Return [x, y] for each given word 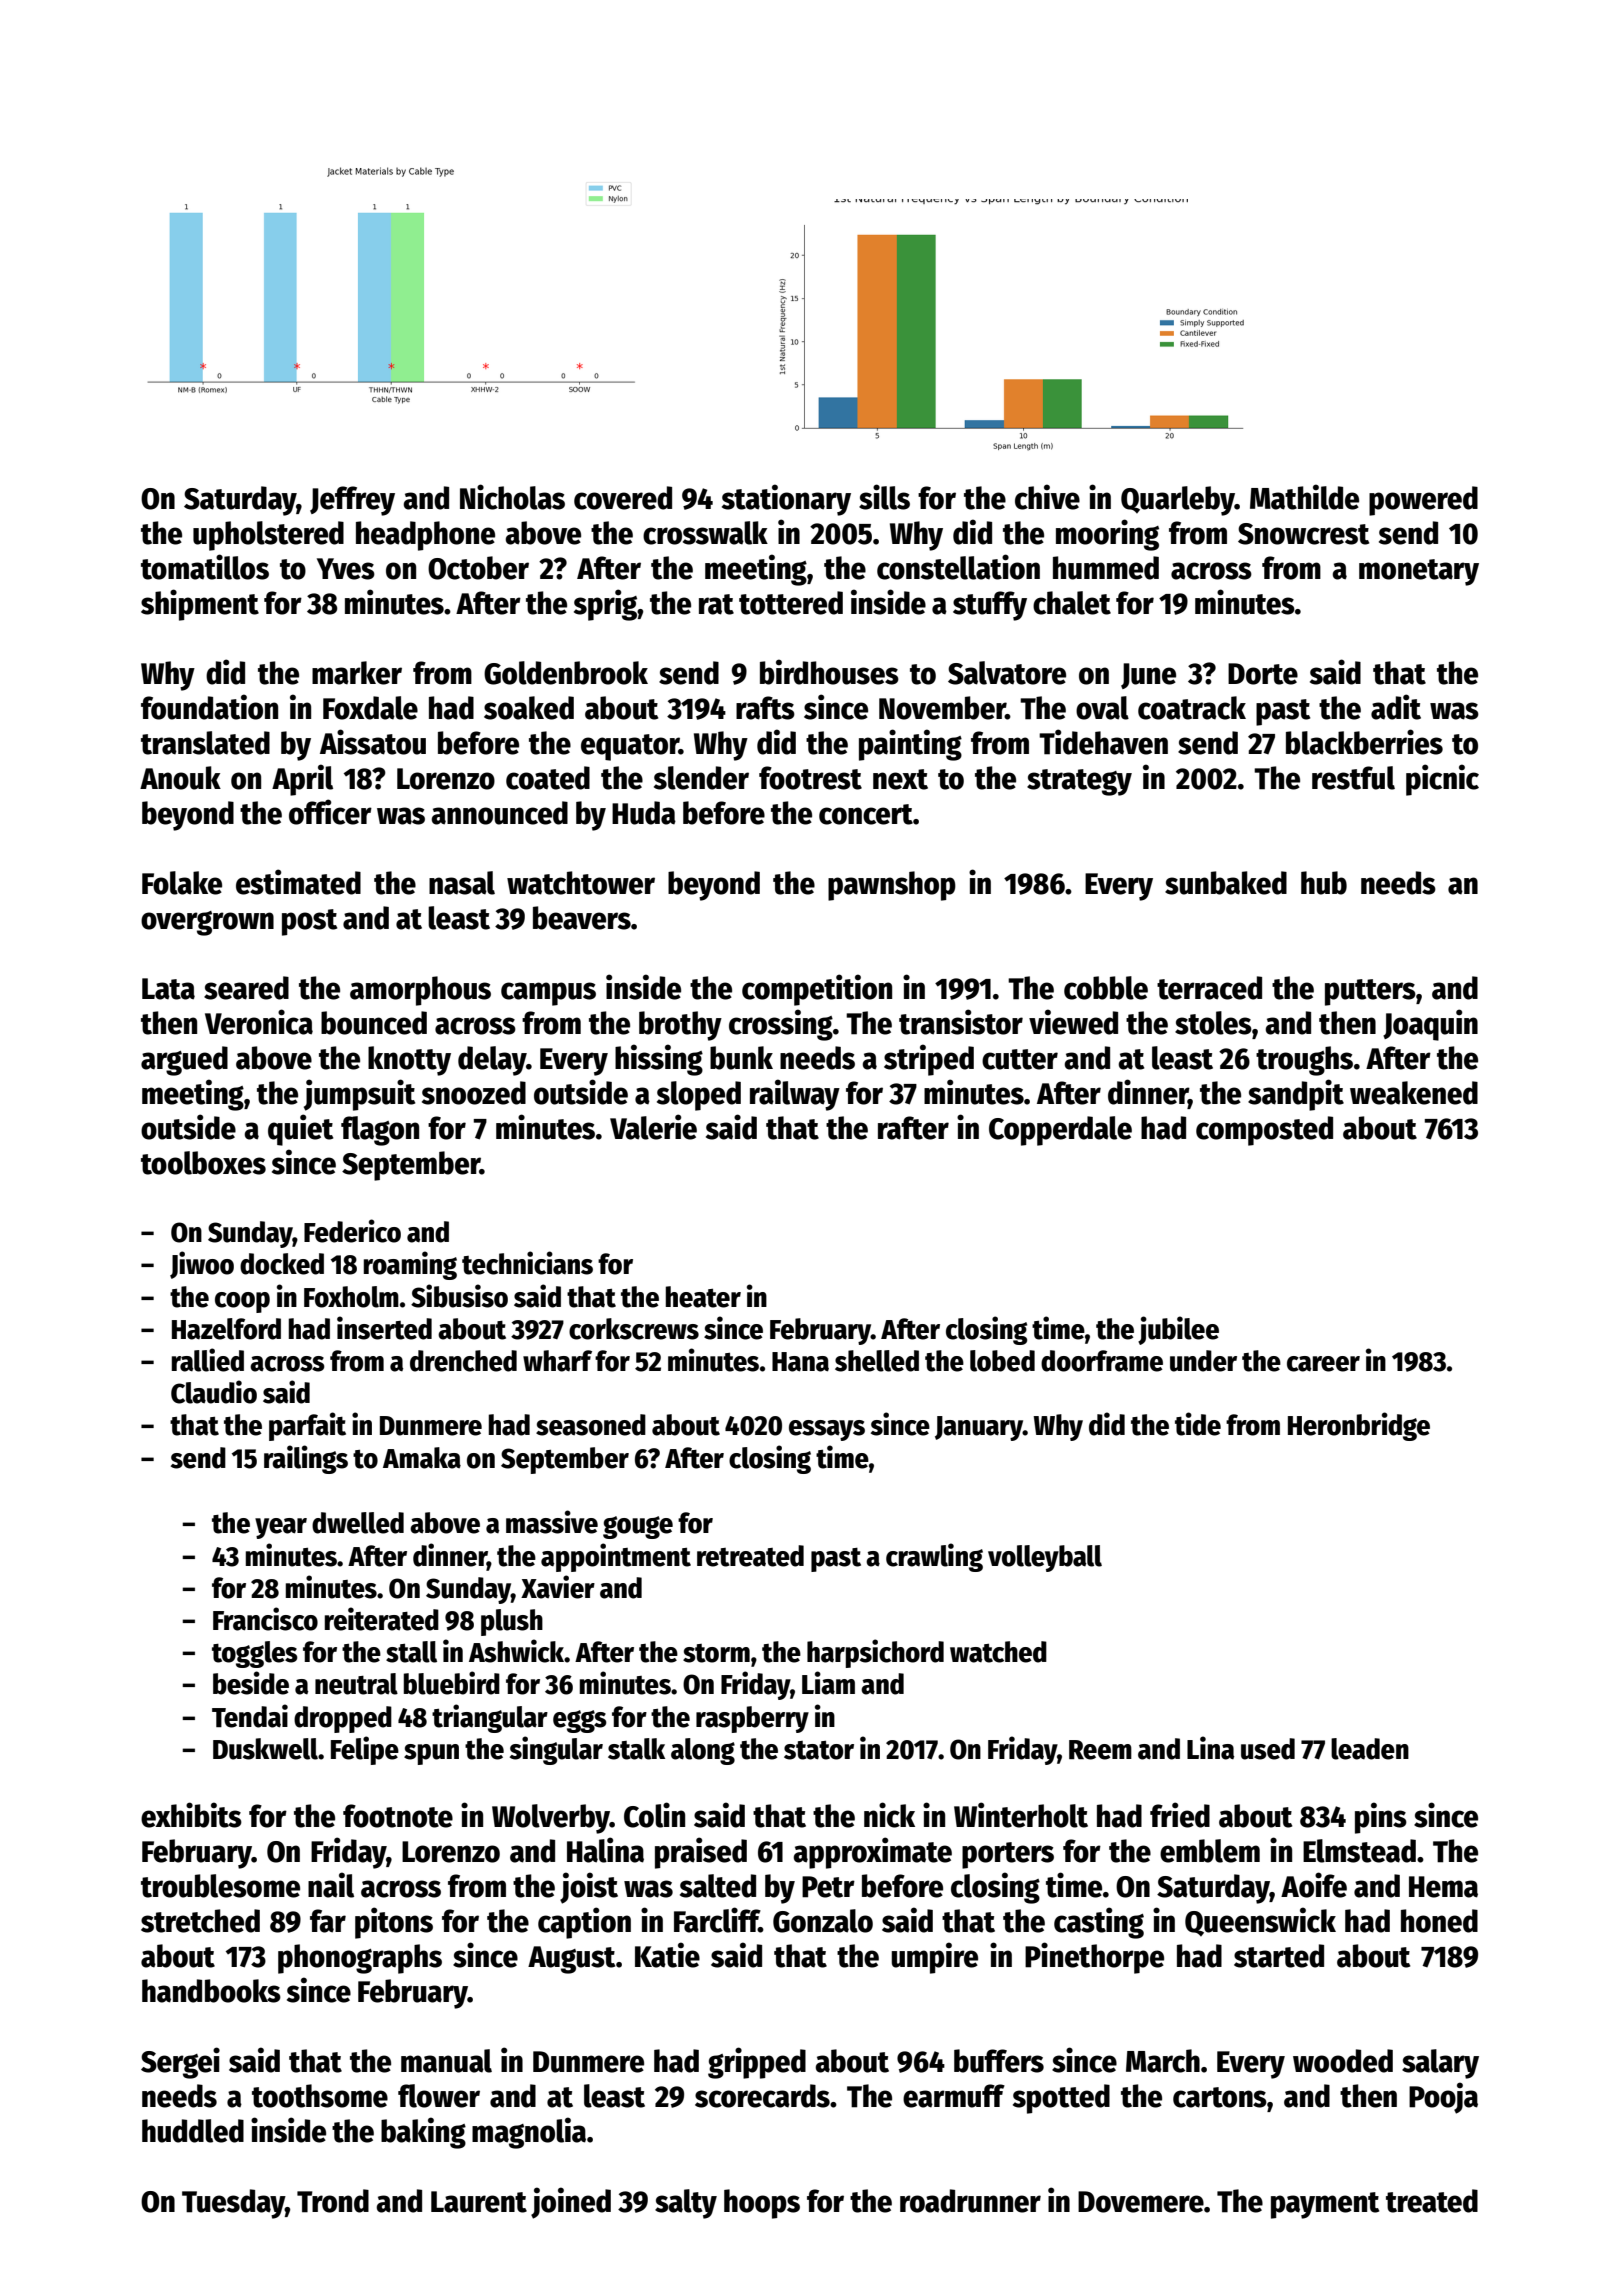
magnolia [529, 2133]
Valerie [653, 1127]
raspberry [752, 1719]
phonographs [360, 1959]
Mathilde [1304, 497]
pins [1381, 1818]
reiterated [382, 1619]
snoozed [474, 1093]
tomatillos [205, 567]
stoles [1213, 1023]
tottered [791, 603]
